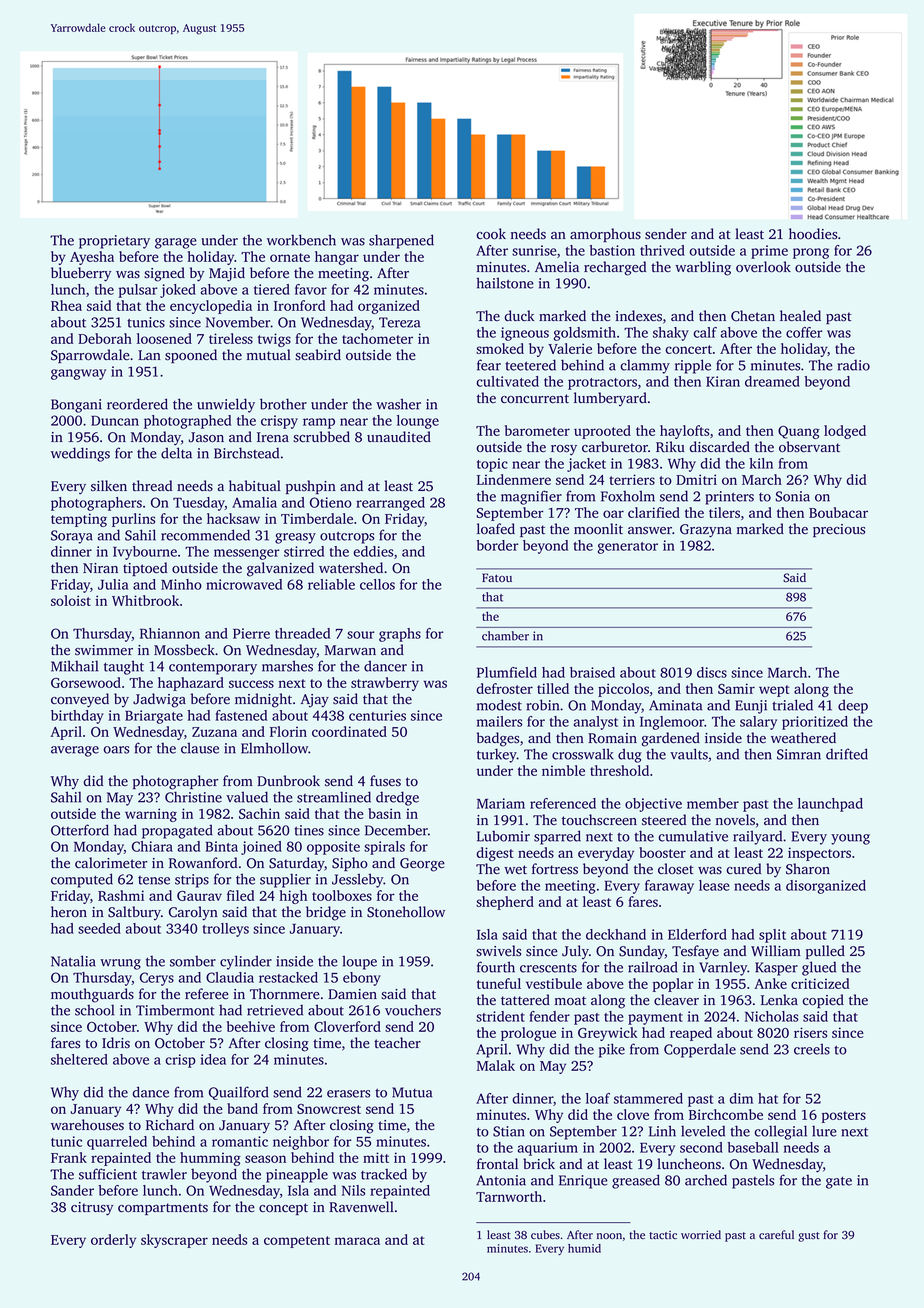 The height and width of the screenshot is (1308, 924). I want to click on modest, so click(499, 705).
